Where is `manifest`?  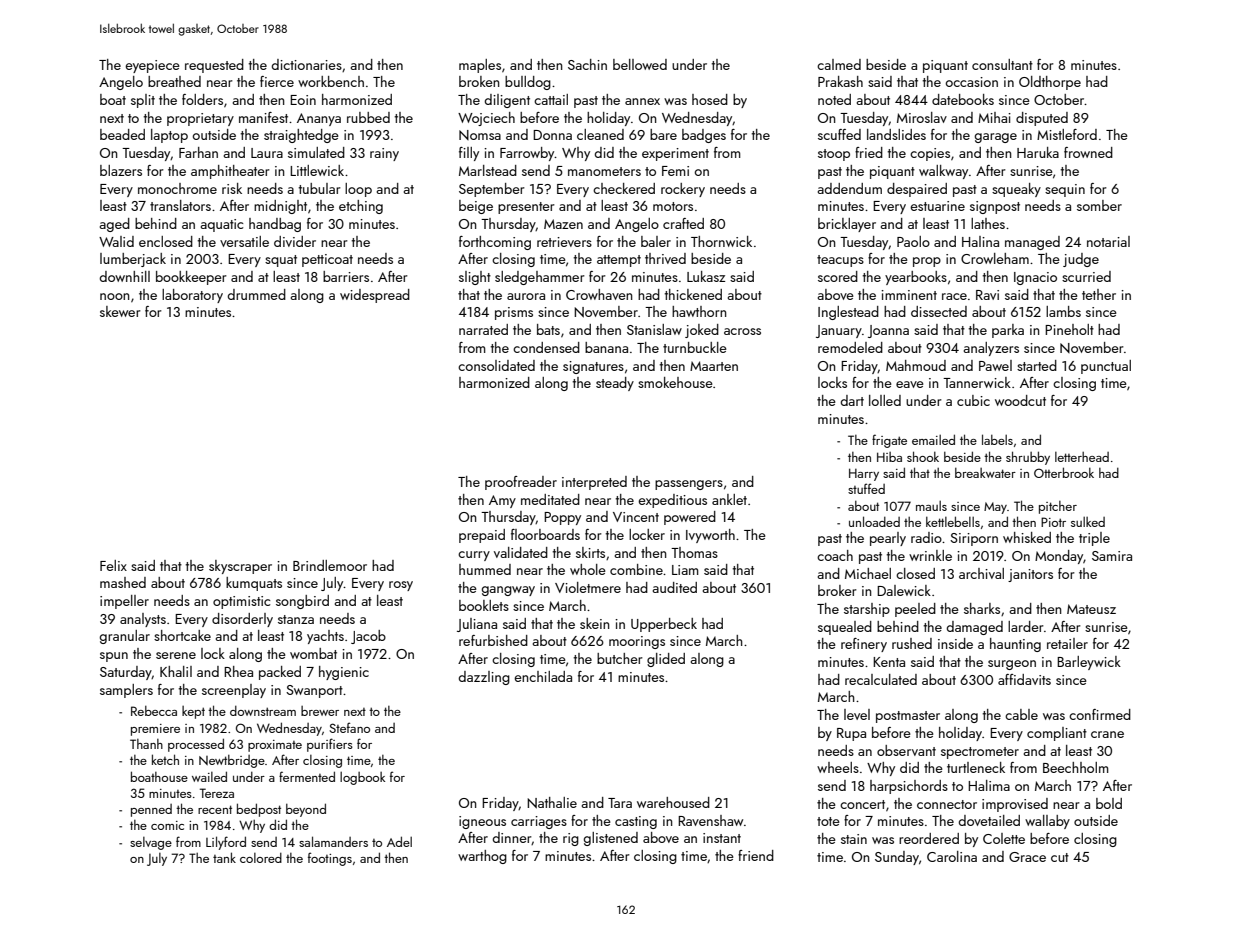
manifest is located at coordinates (263, 117).
